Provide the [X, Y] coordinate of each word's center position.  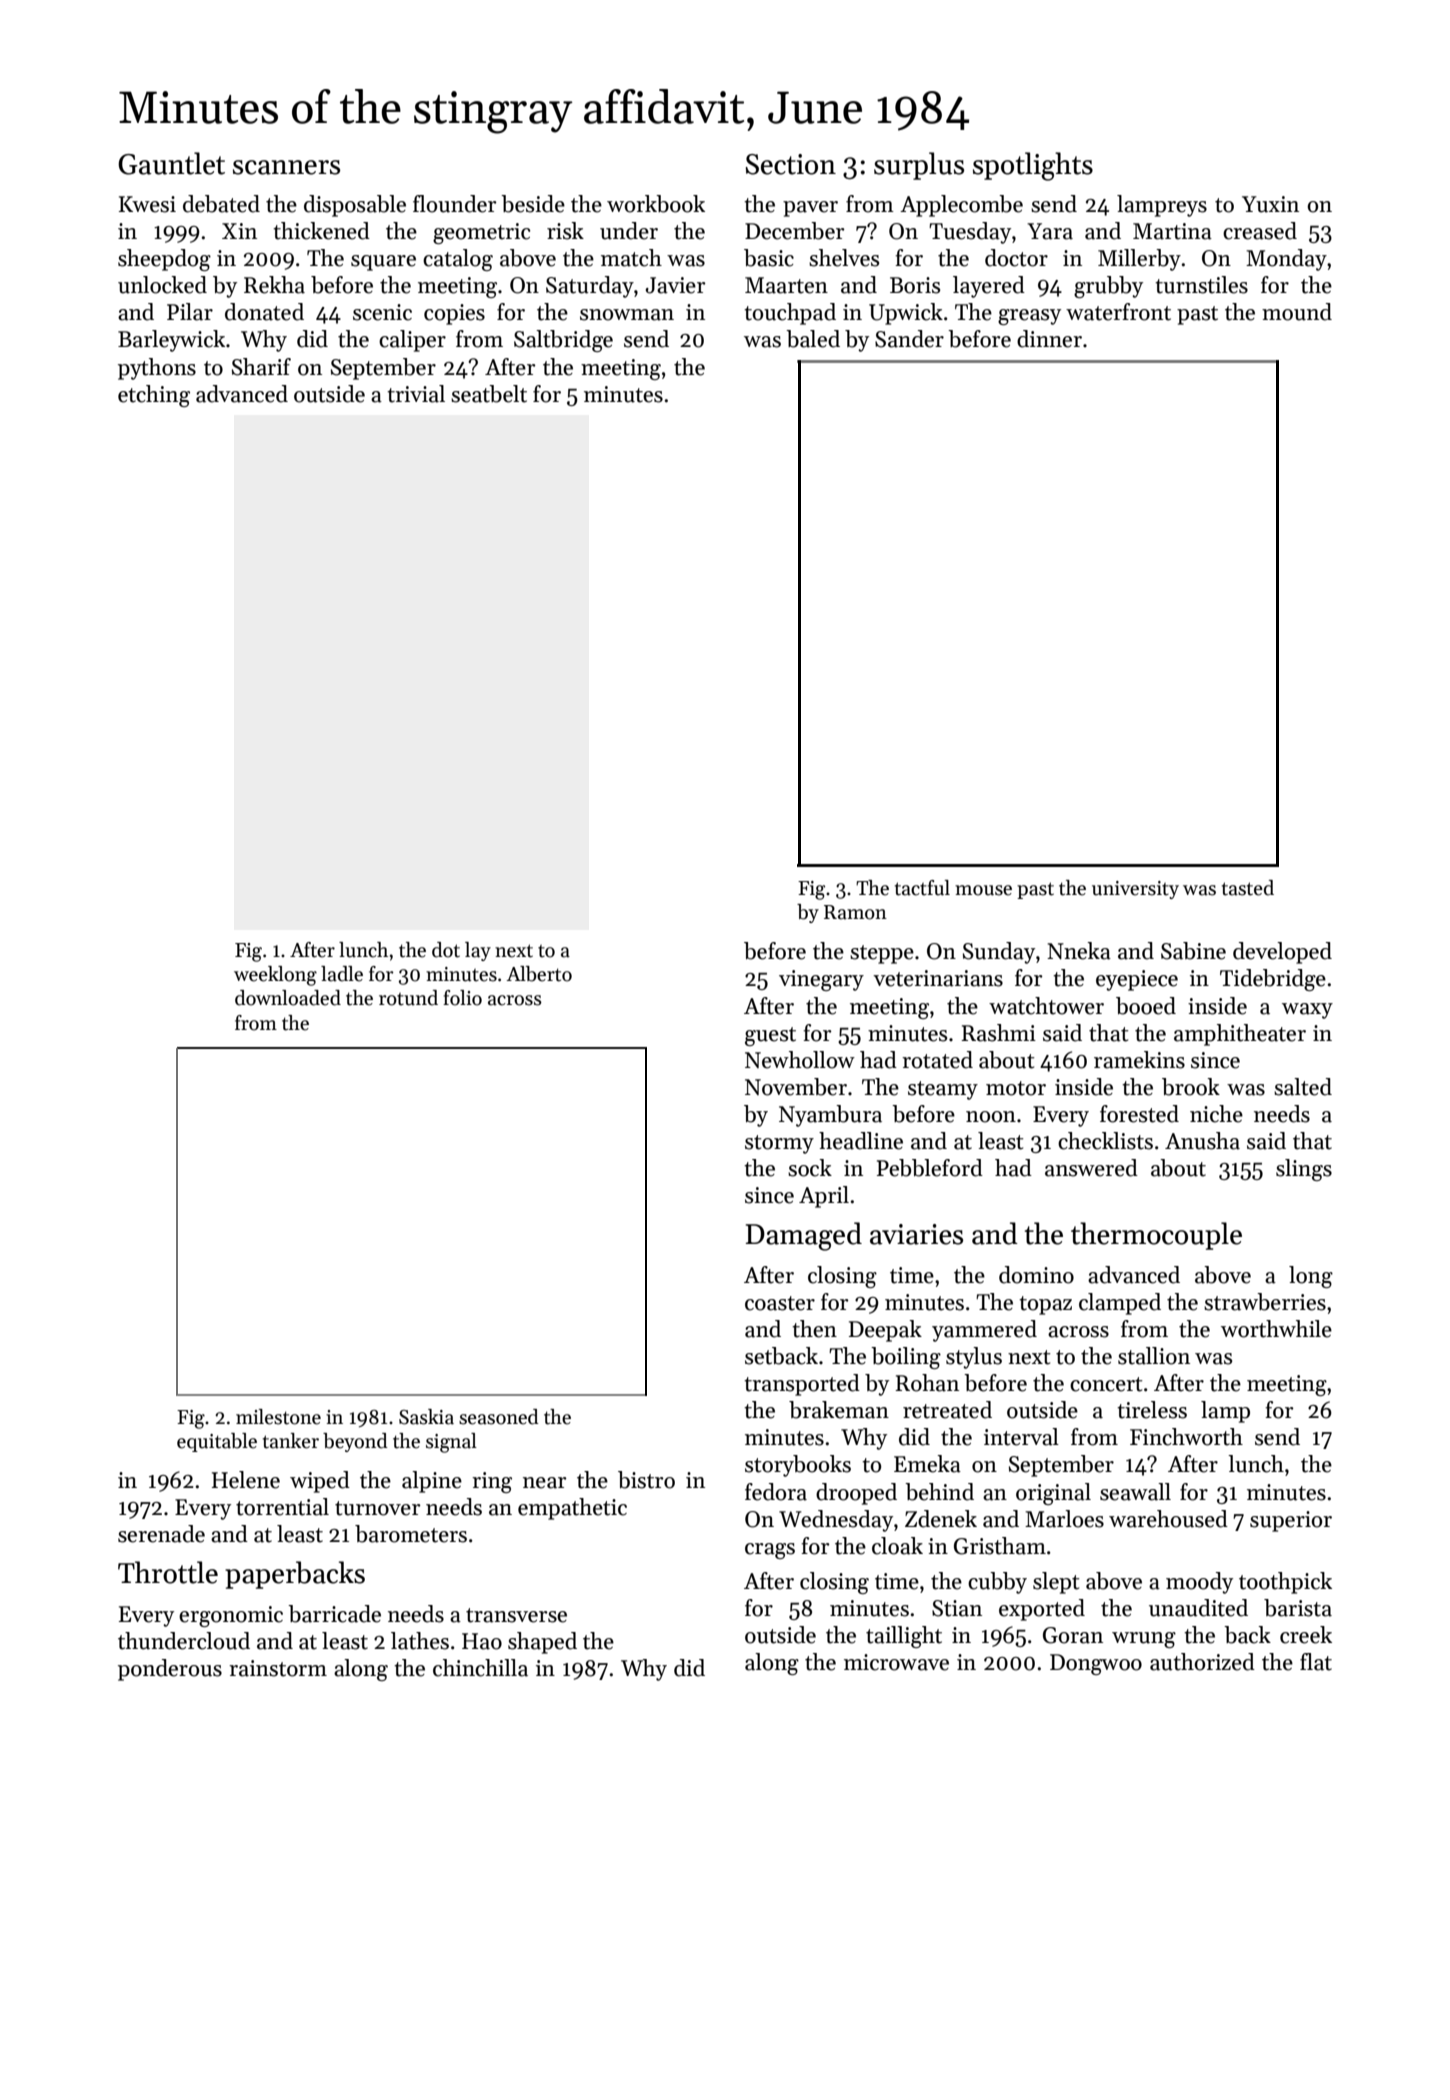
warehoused [1168, 1519]
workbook [656, 204]
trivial [416, 394]
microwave [896, 1662]
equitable [217, 1442]
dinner [1049, 339]
